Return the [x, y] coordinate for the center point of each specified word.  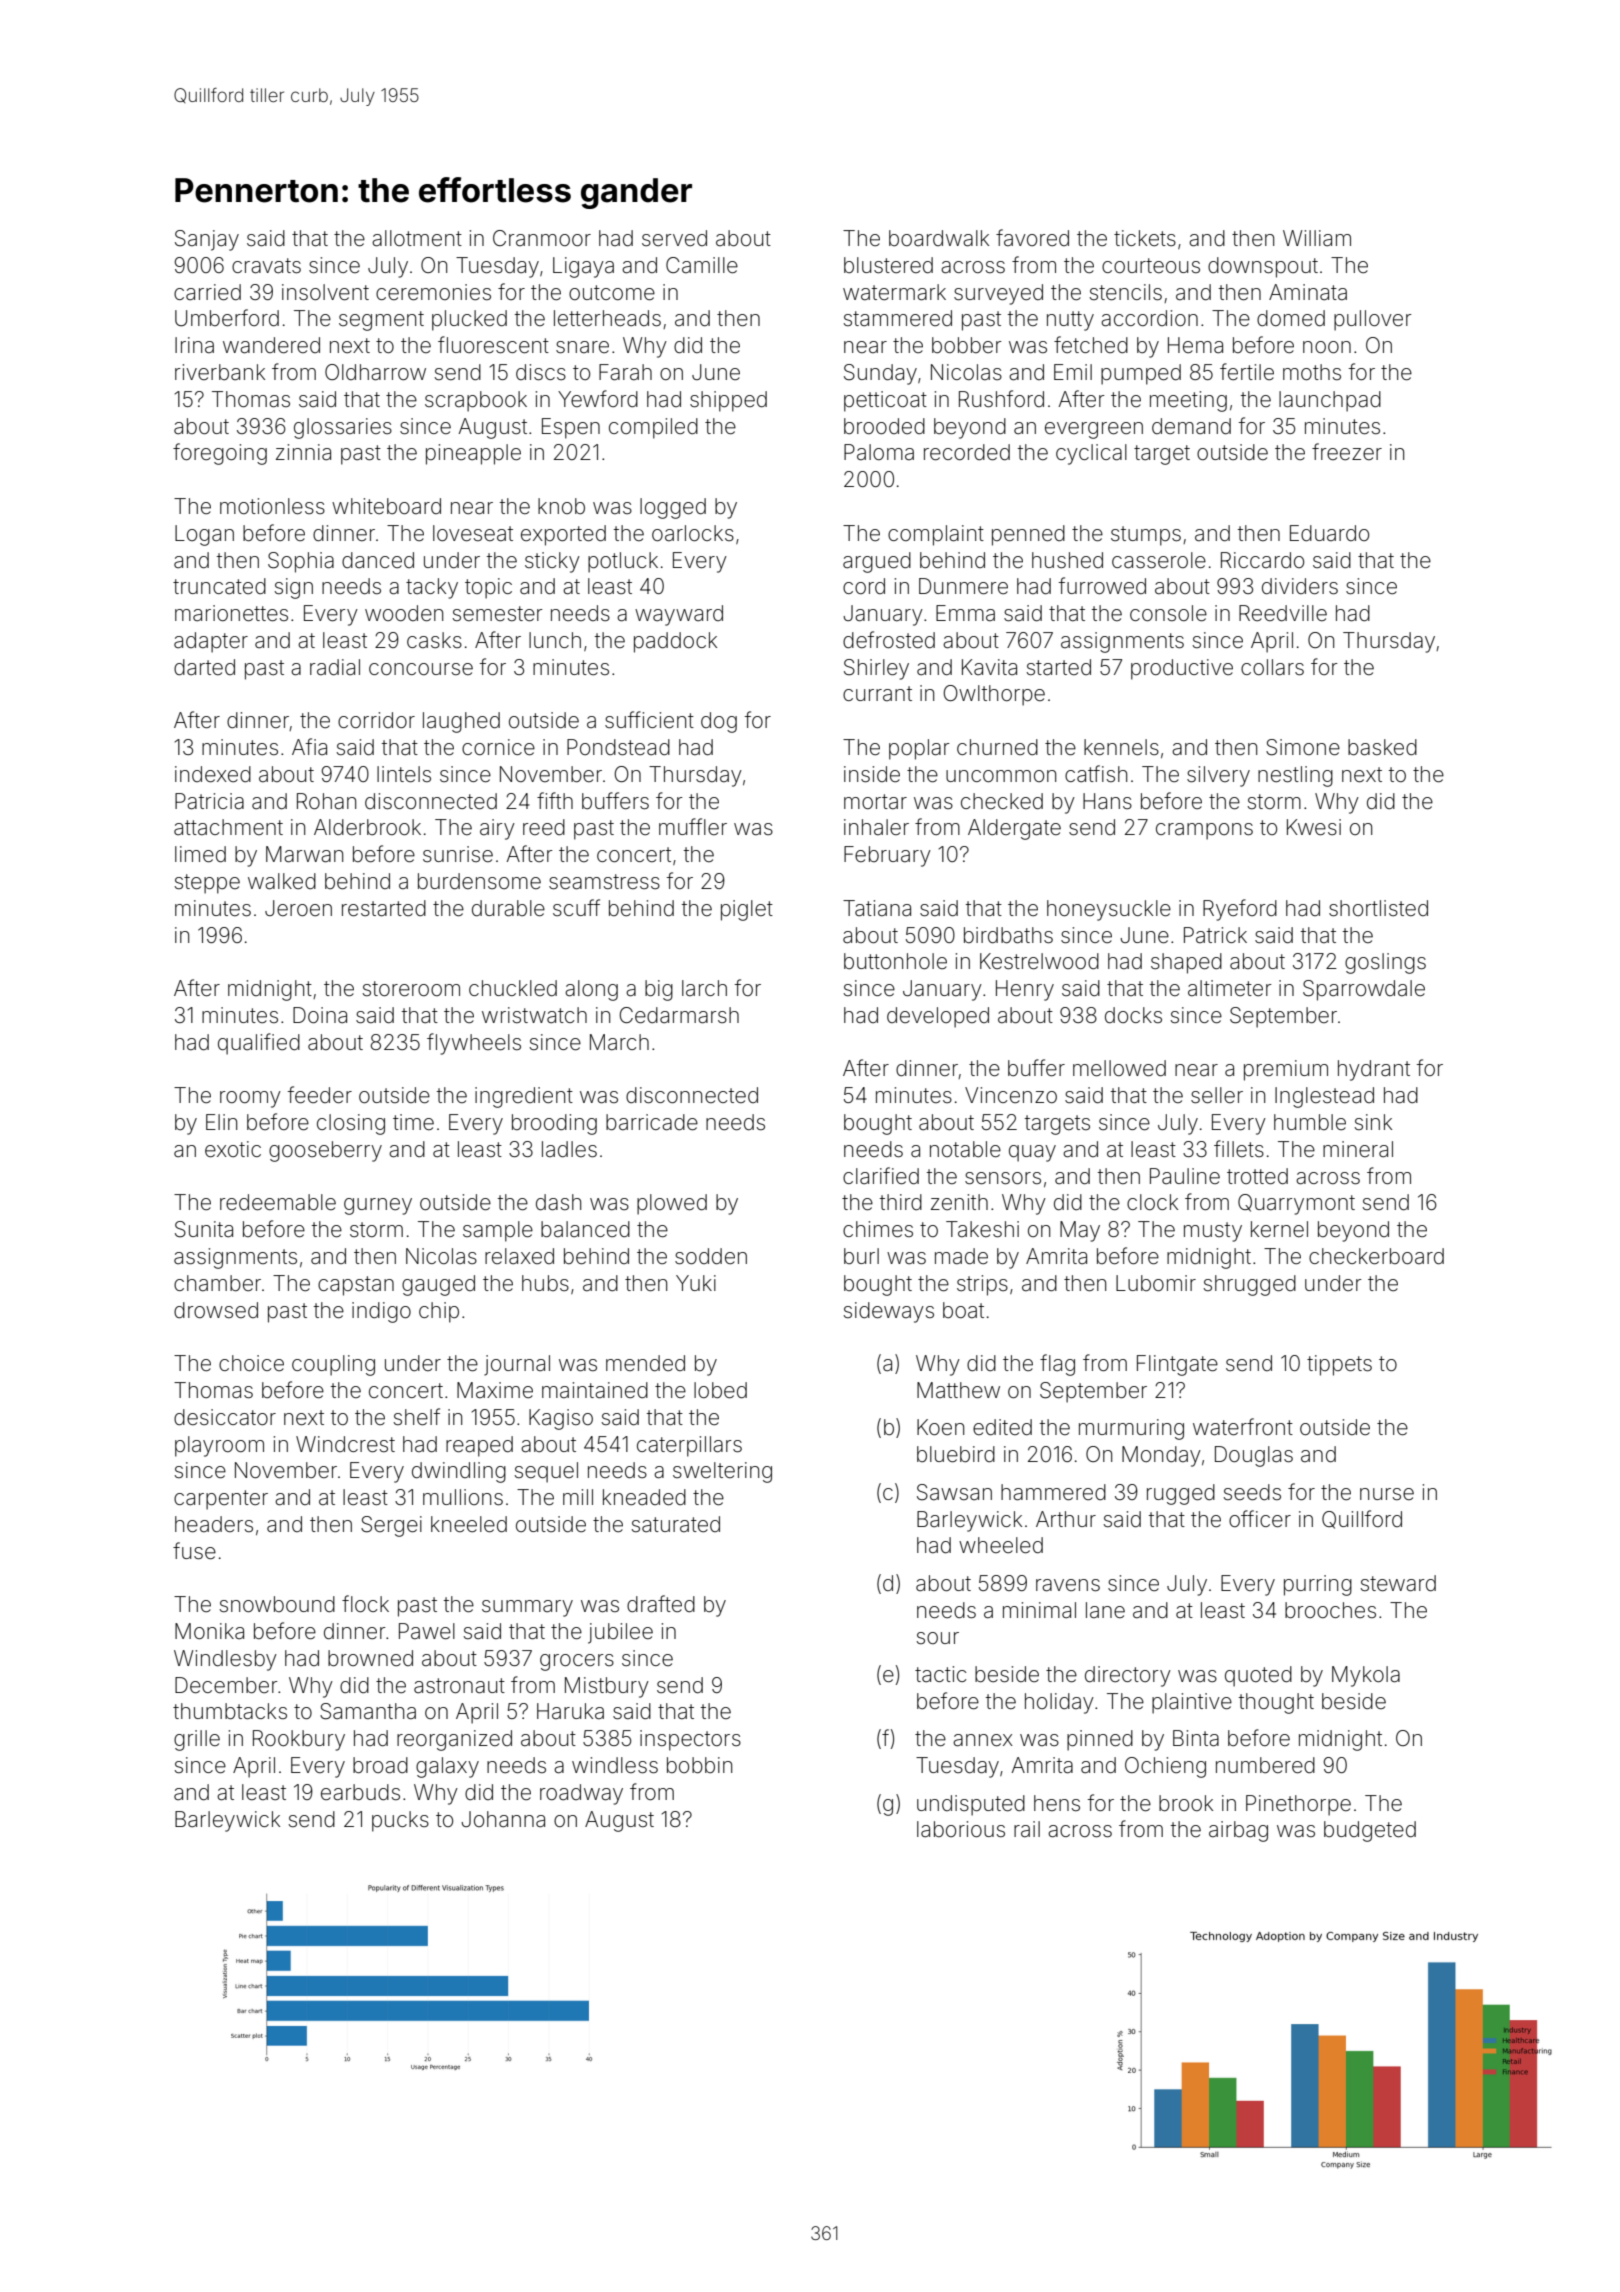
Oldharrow [375, 372]
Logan [204, 535]
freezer [1347, 451]
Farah [625, 372]
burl [861, 1256]
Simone [1303, 747]
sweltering [722, 1472]
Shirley [876, 669]
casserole [1159, 560]
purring [1318, 1585]
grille [197, 1740]
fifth [555, 800]
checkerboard [1376, 1256]
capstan [356, 1286]
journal [517, 1365]
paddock [675, 642]
